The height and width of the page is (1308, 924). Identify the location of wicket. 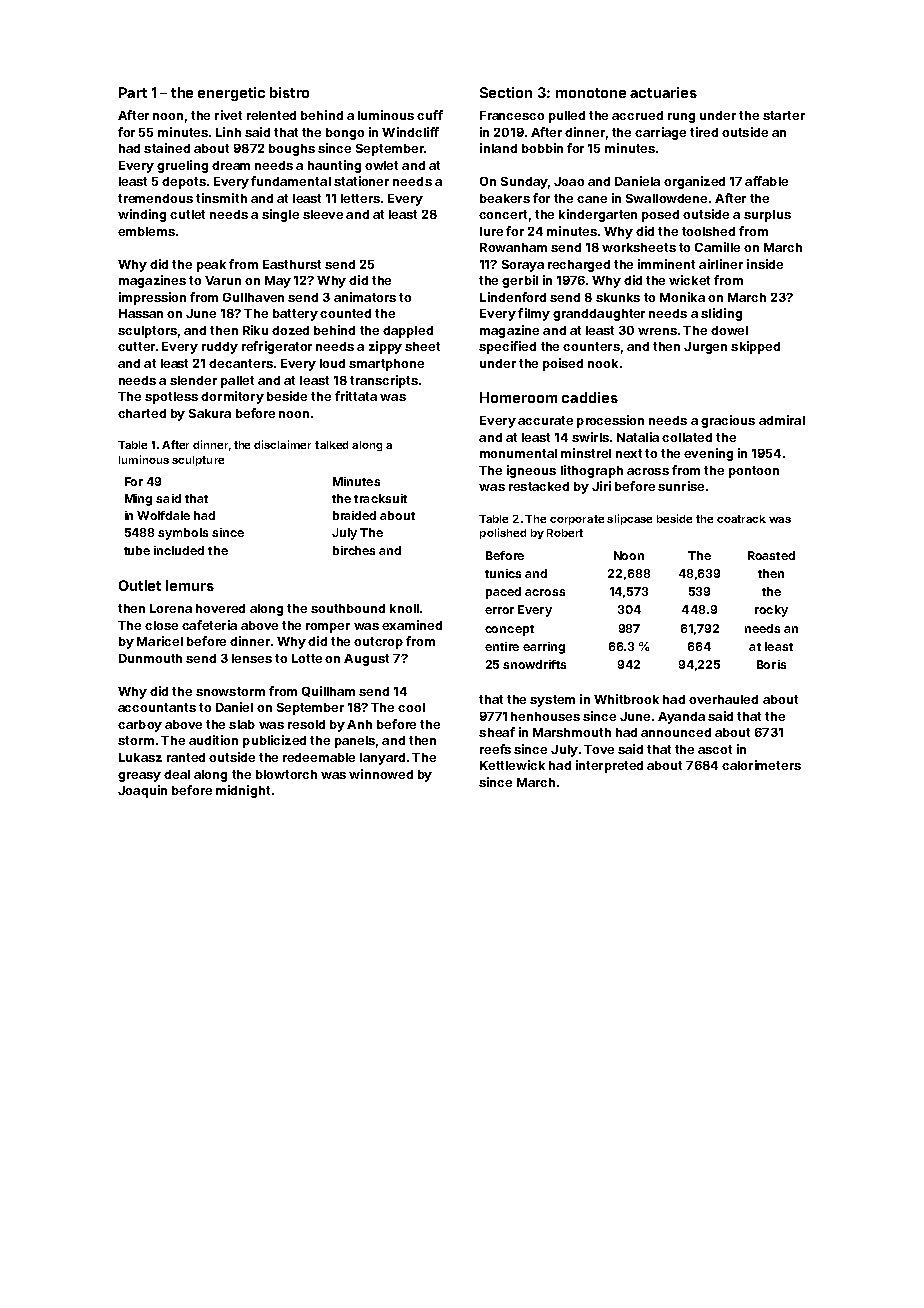
(689, 280).
